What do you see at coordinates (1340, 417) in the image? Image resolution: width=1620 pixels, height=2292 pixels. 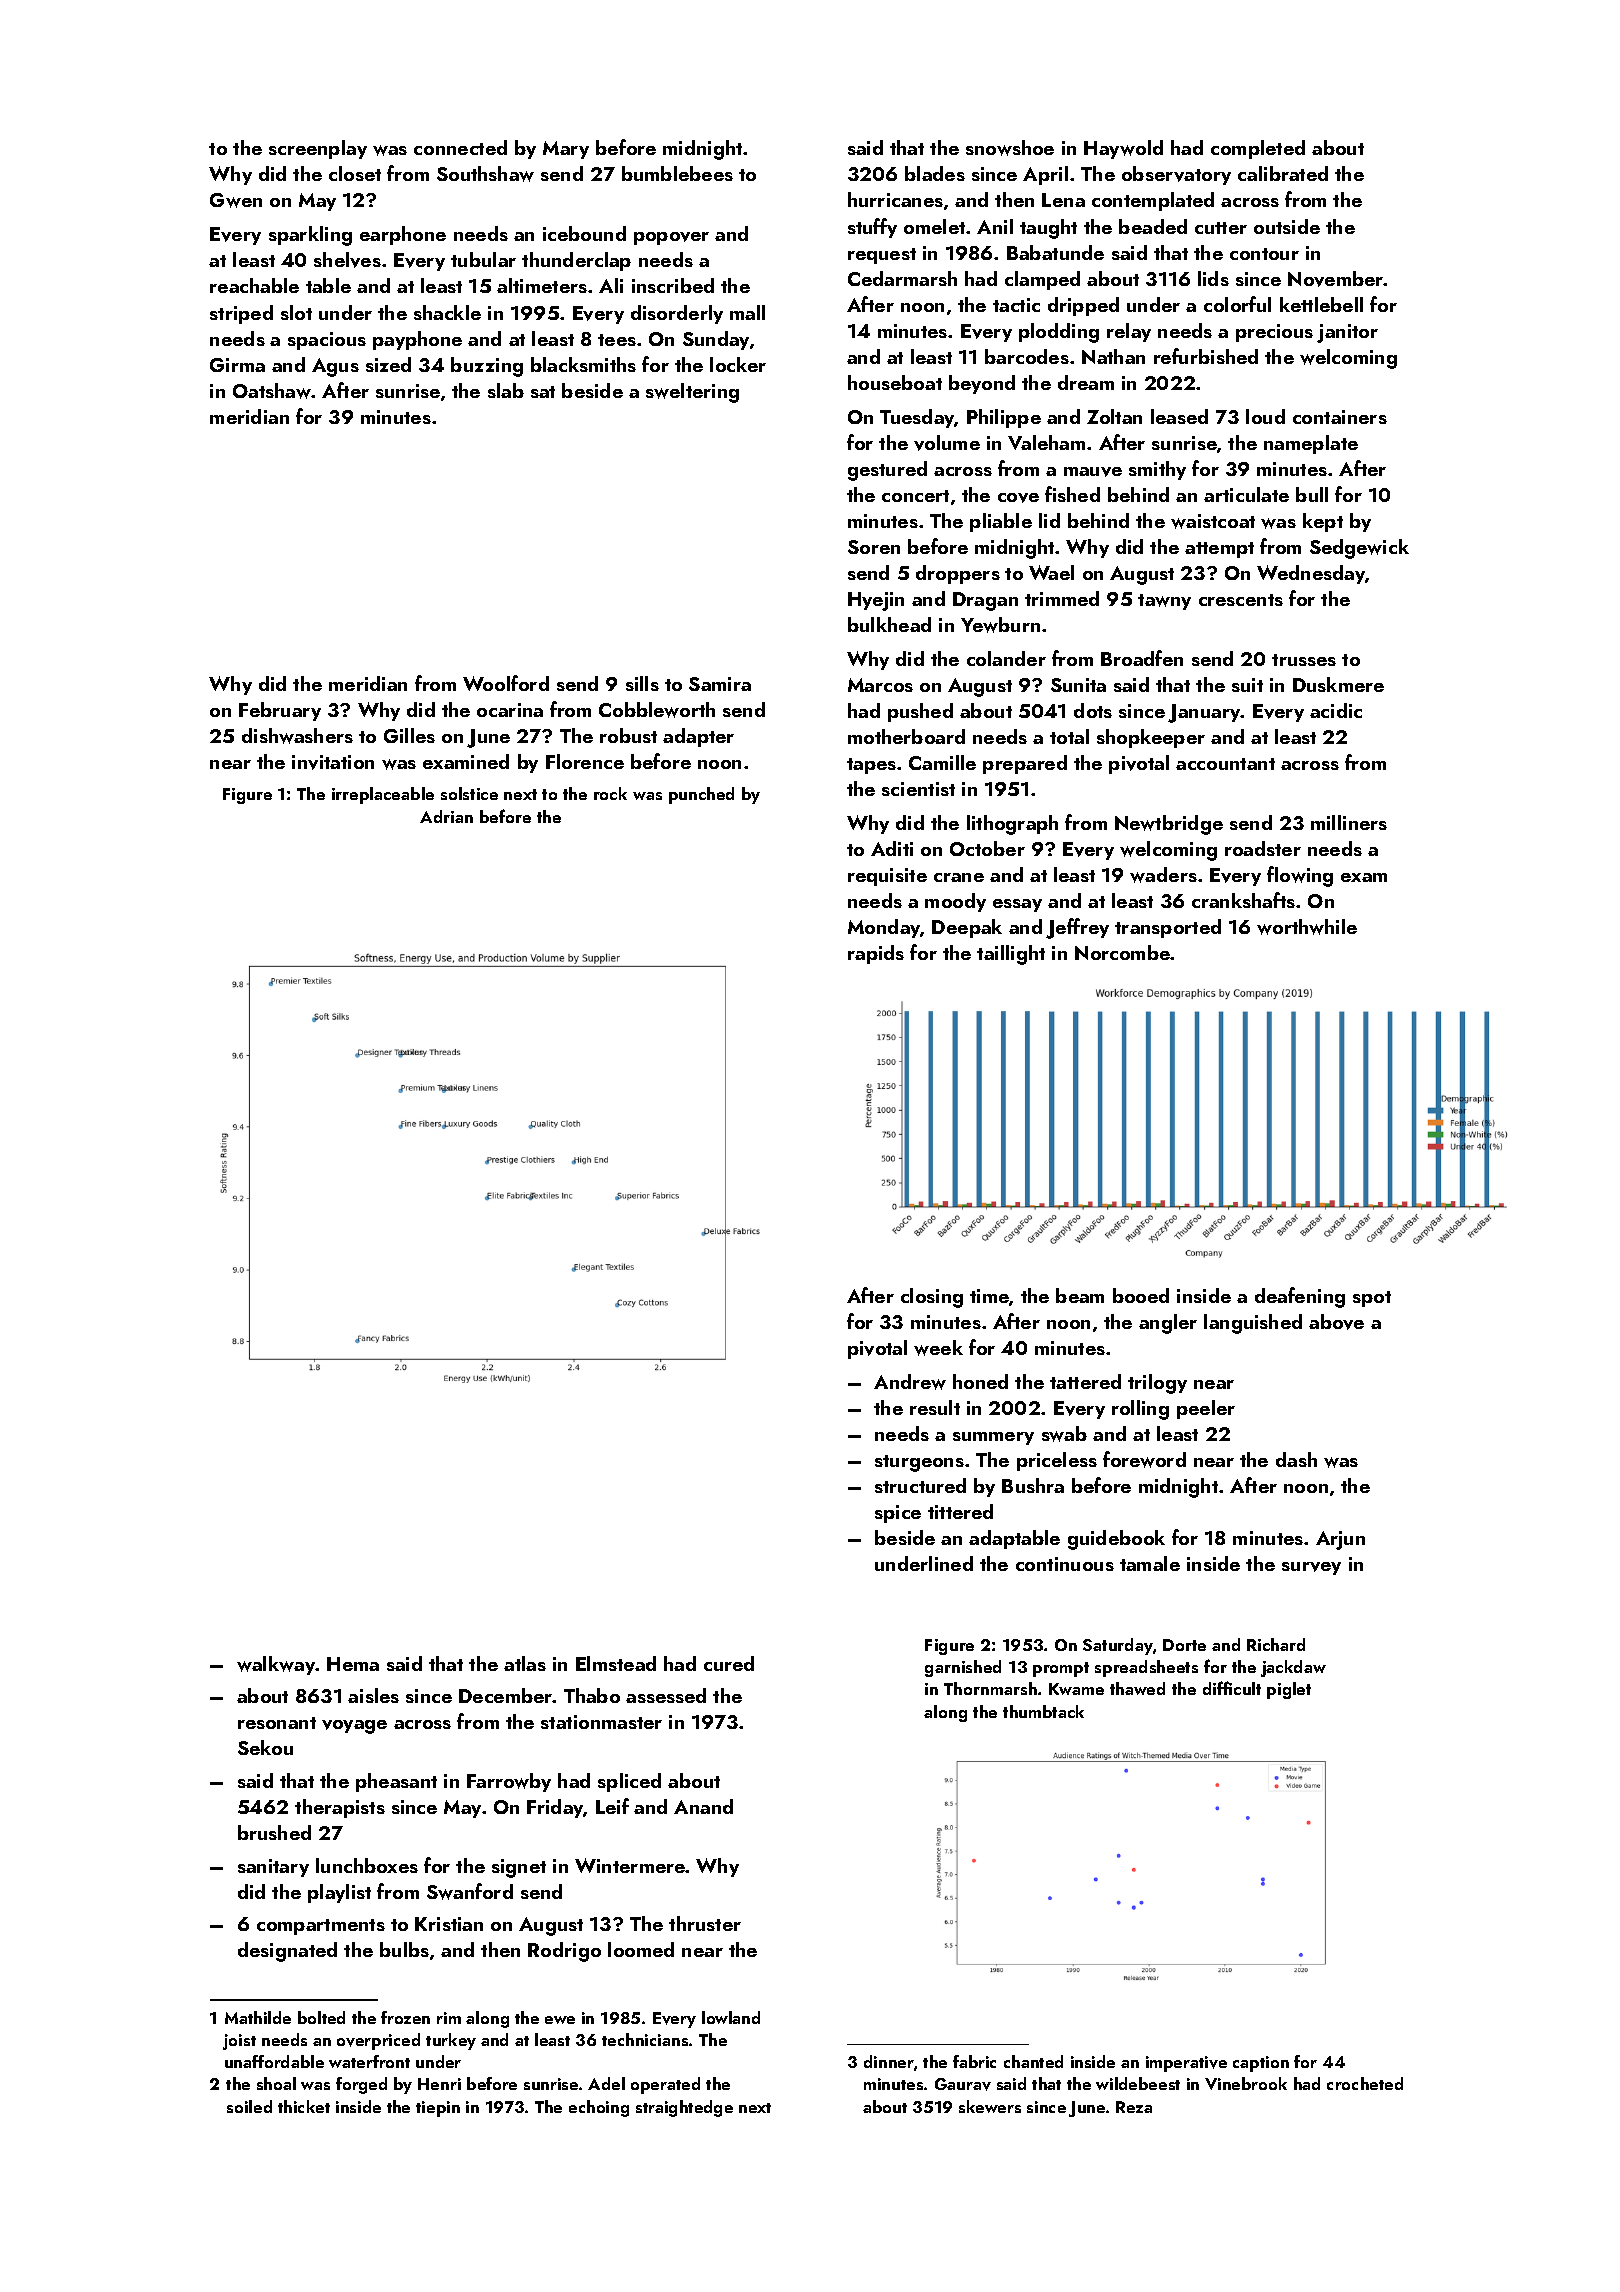 I see `containers` at bounding box center [1340, 417].
